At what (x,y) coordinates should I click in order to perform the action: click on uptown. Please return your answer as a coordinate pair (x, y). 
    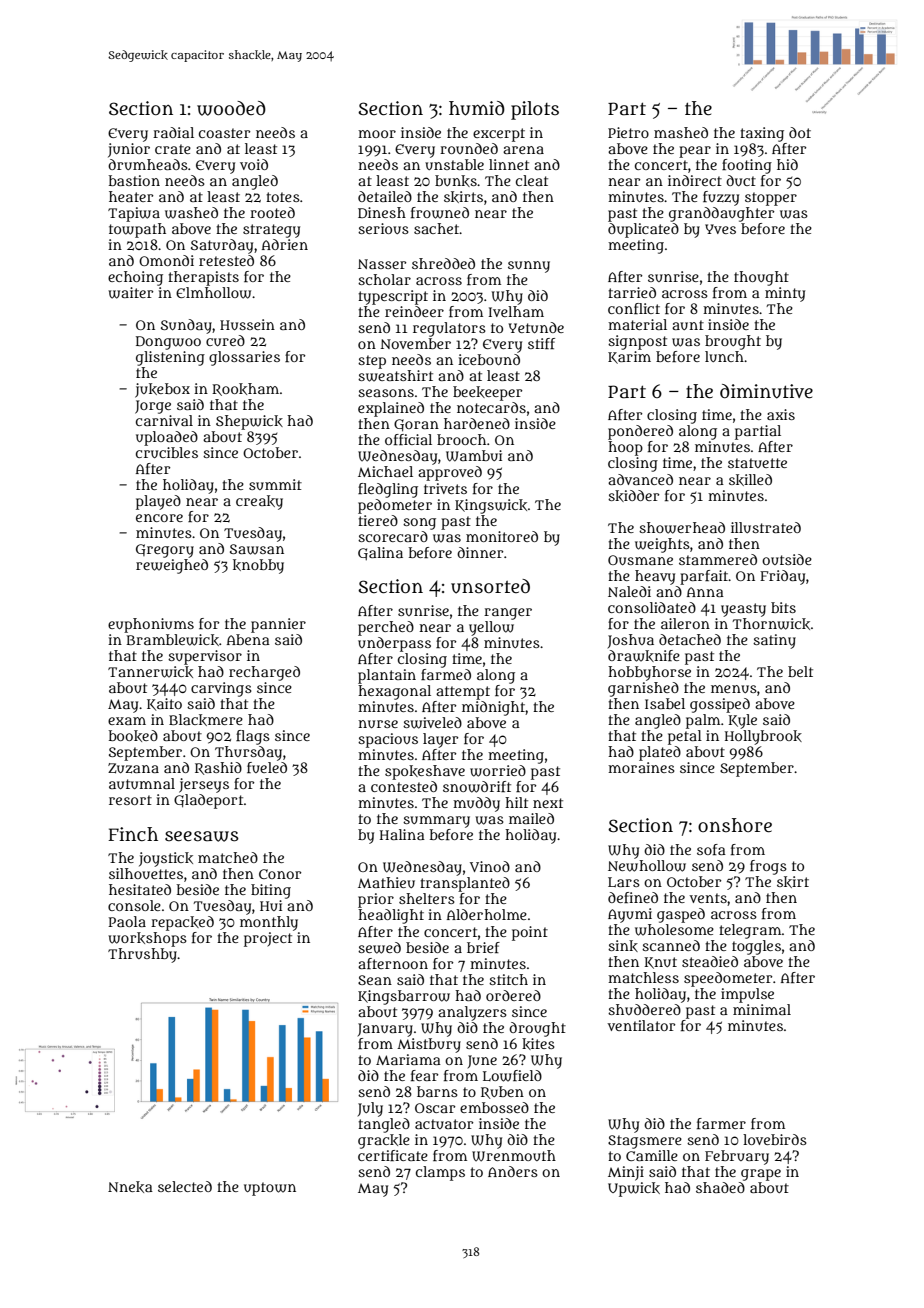
    Looking at the image, I should click on (270, 1189).
